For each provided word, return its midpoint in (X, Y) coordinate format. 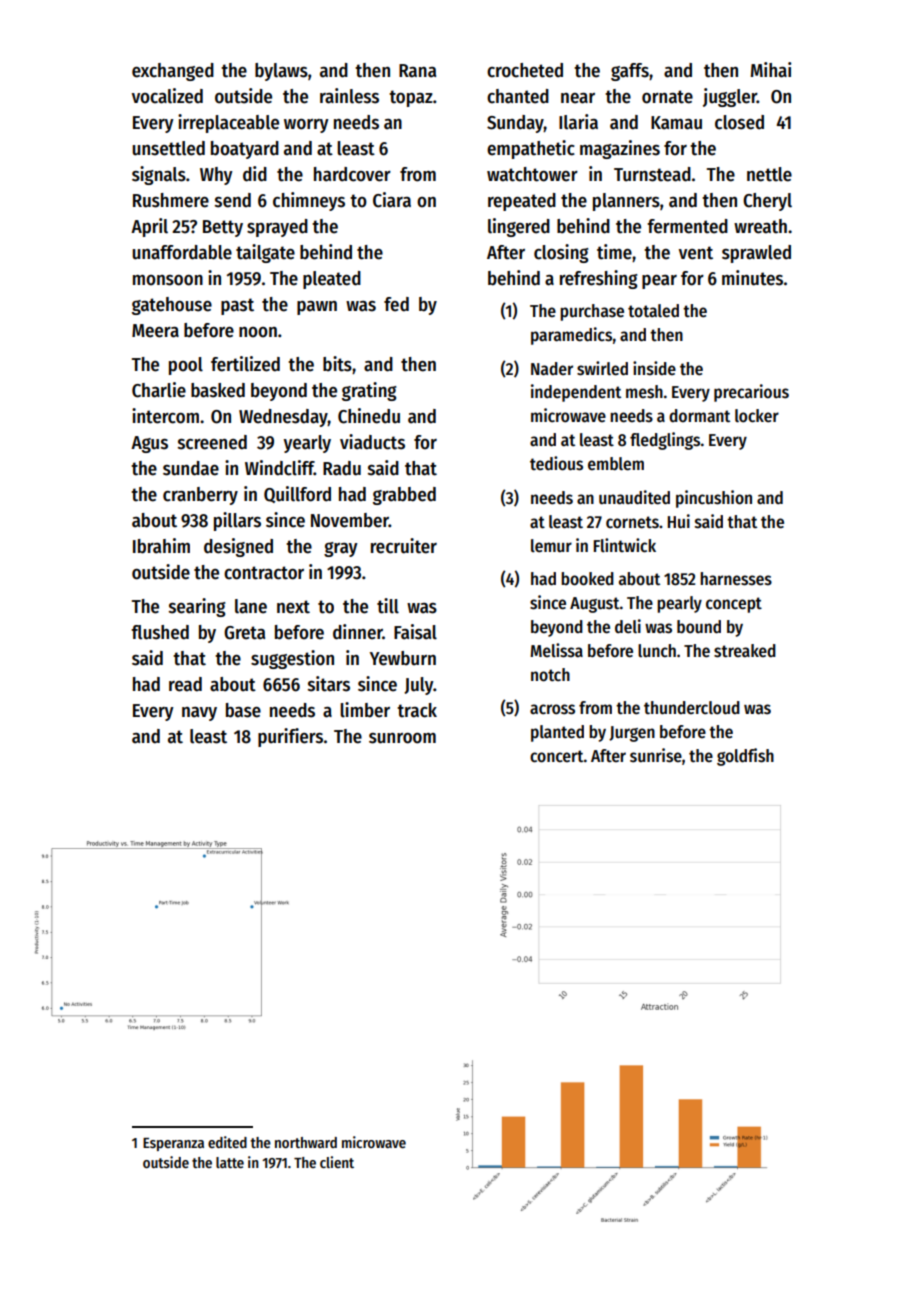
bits (337, 364)
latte (230, 1162)
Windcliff (279, 468)
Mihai (771, 70)
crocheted (525, 70)
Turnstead (652, 174)
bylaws (281, 72)
